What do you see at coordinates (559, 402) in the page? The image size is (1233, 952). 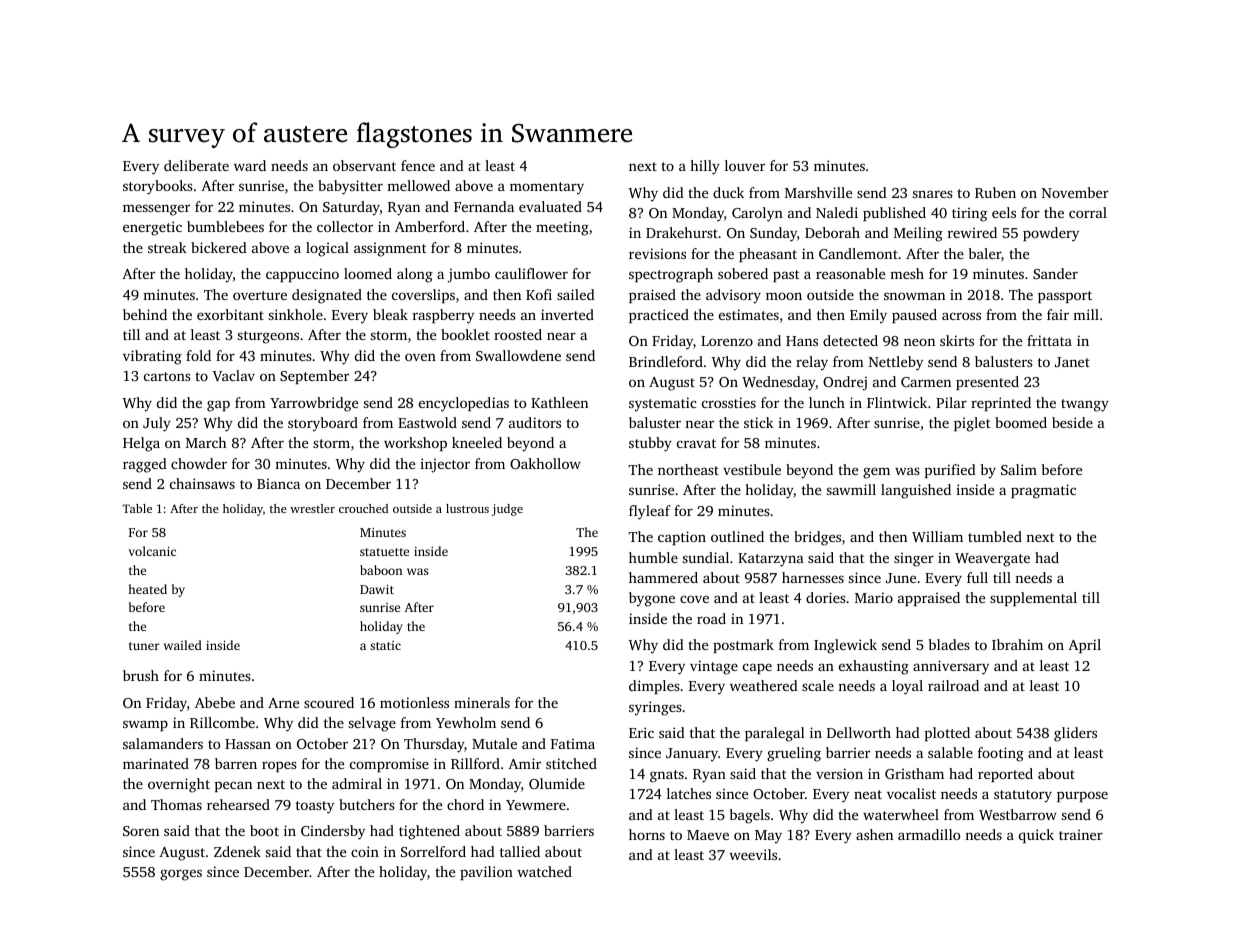 I see `Kathleen` at bounding box center [559, 402].
